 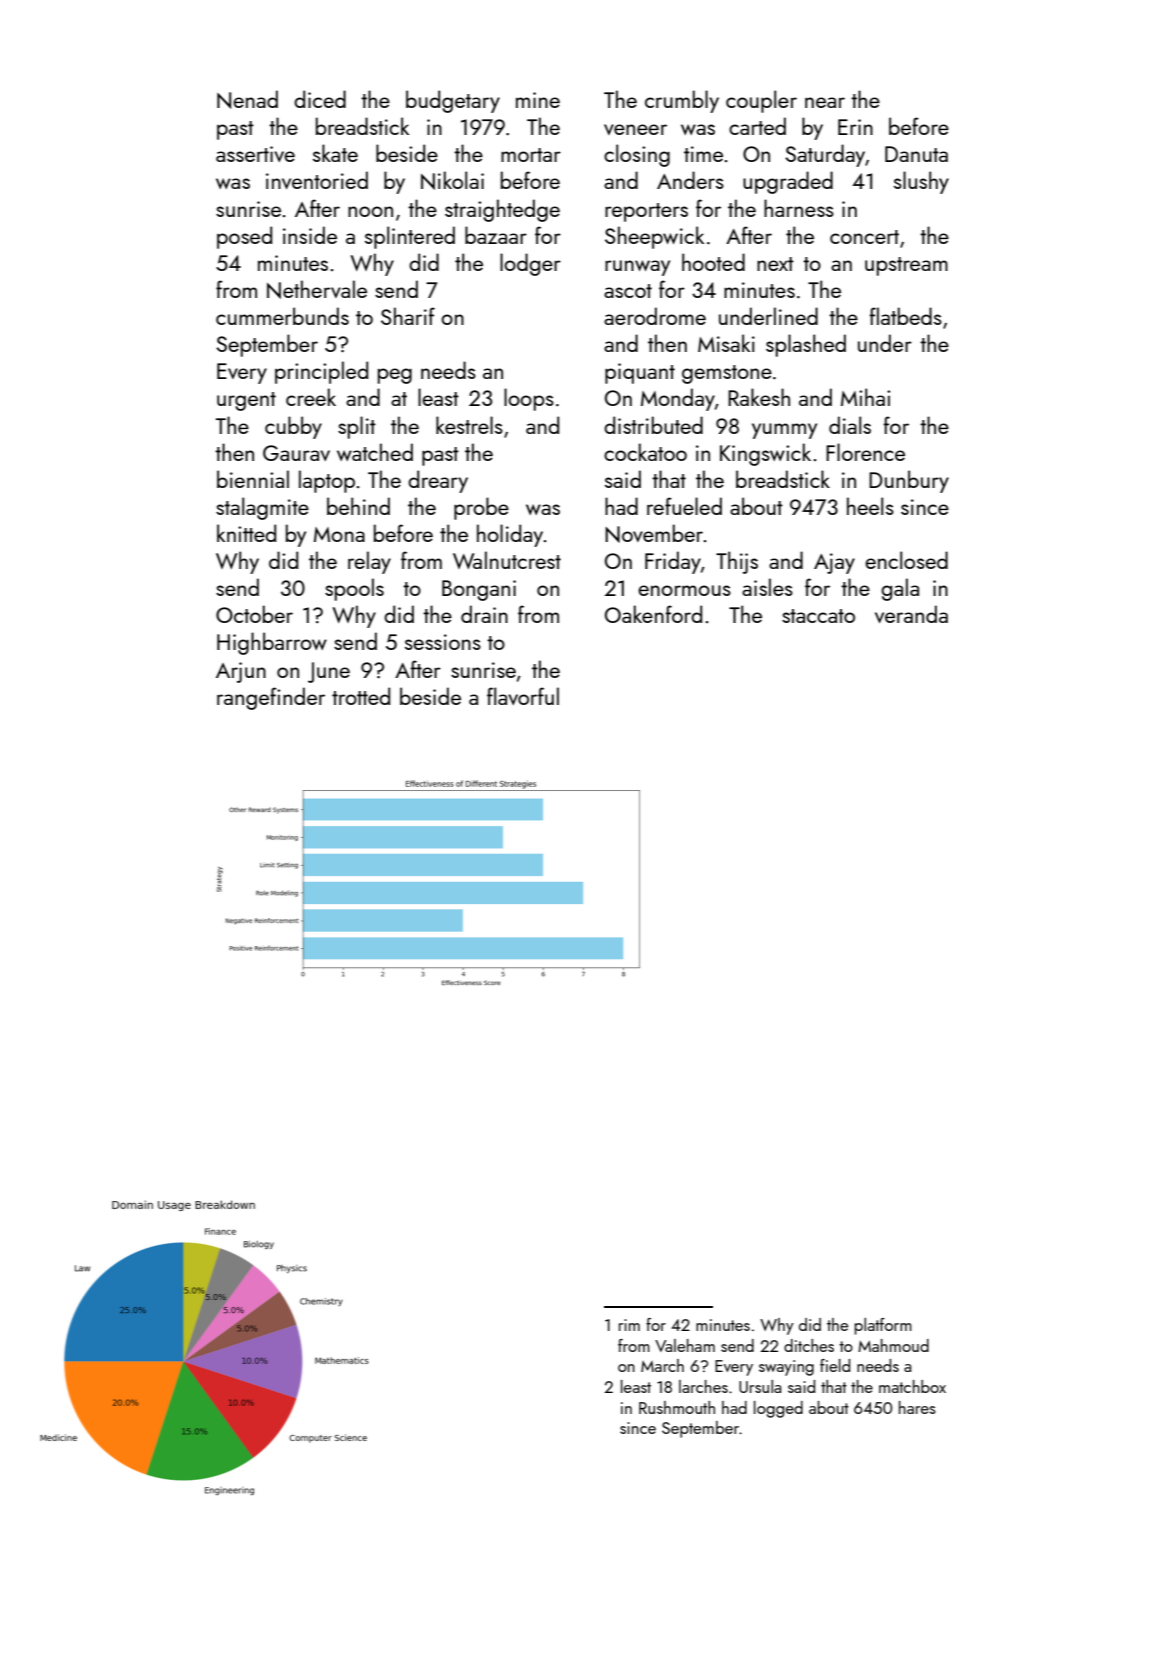 What do you see at coordinates (523, 696) in the screenshot?
I see `flavorful` at bounding box center [523, 696].
